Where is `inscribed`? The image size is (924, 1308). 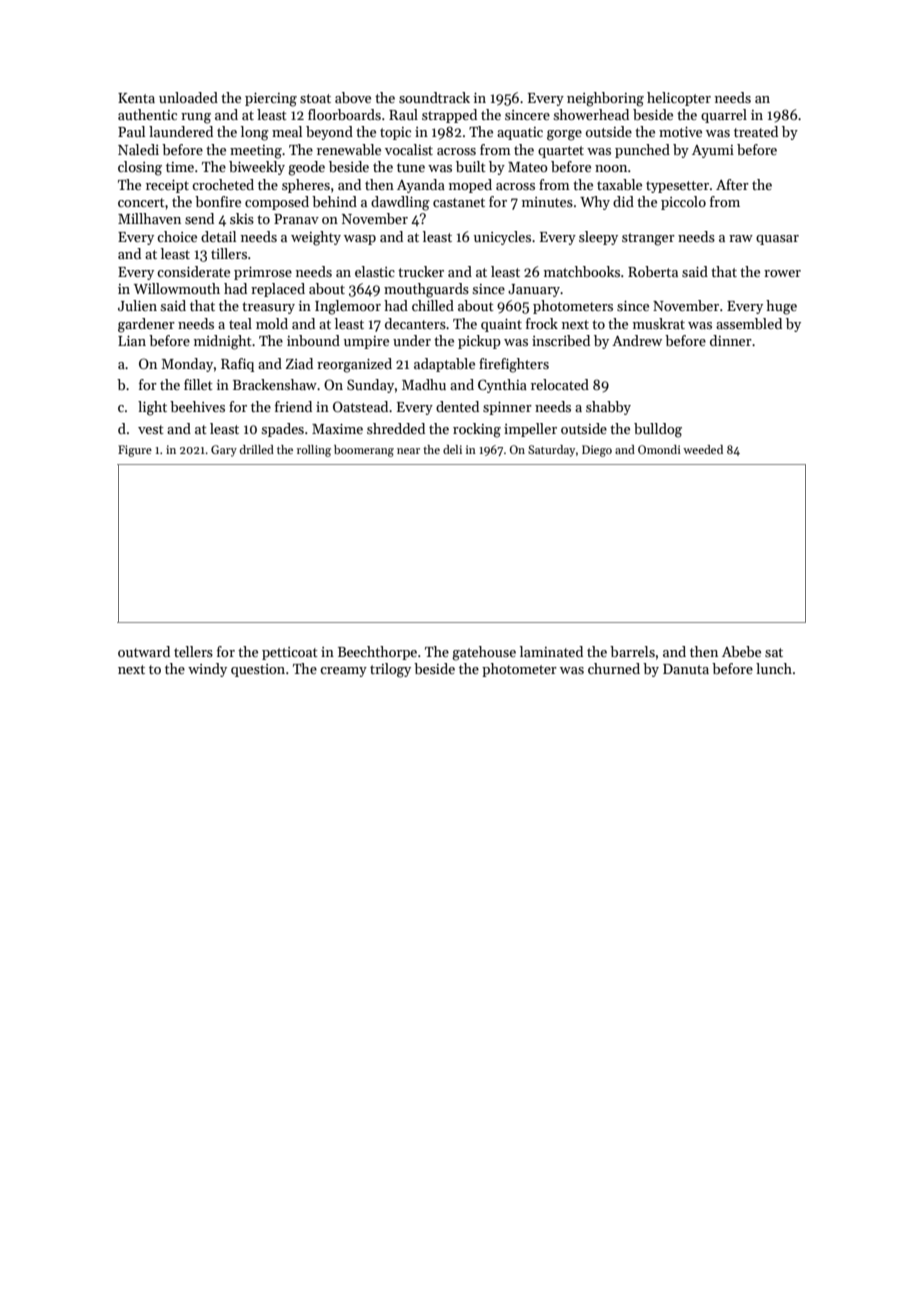
inscribed is located at coordinates (561, 340).
